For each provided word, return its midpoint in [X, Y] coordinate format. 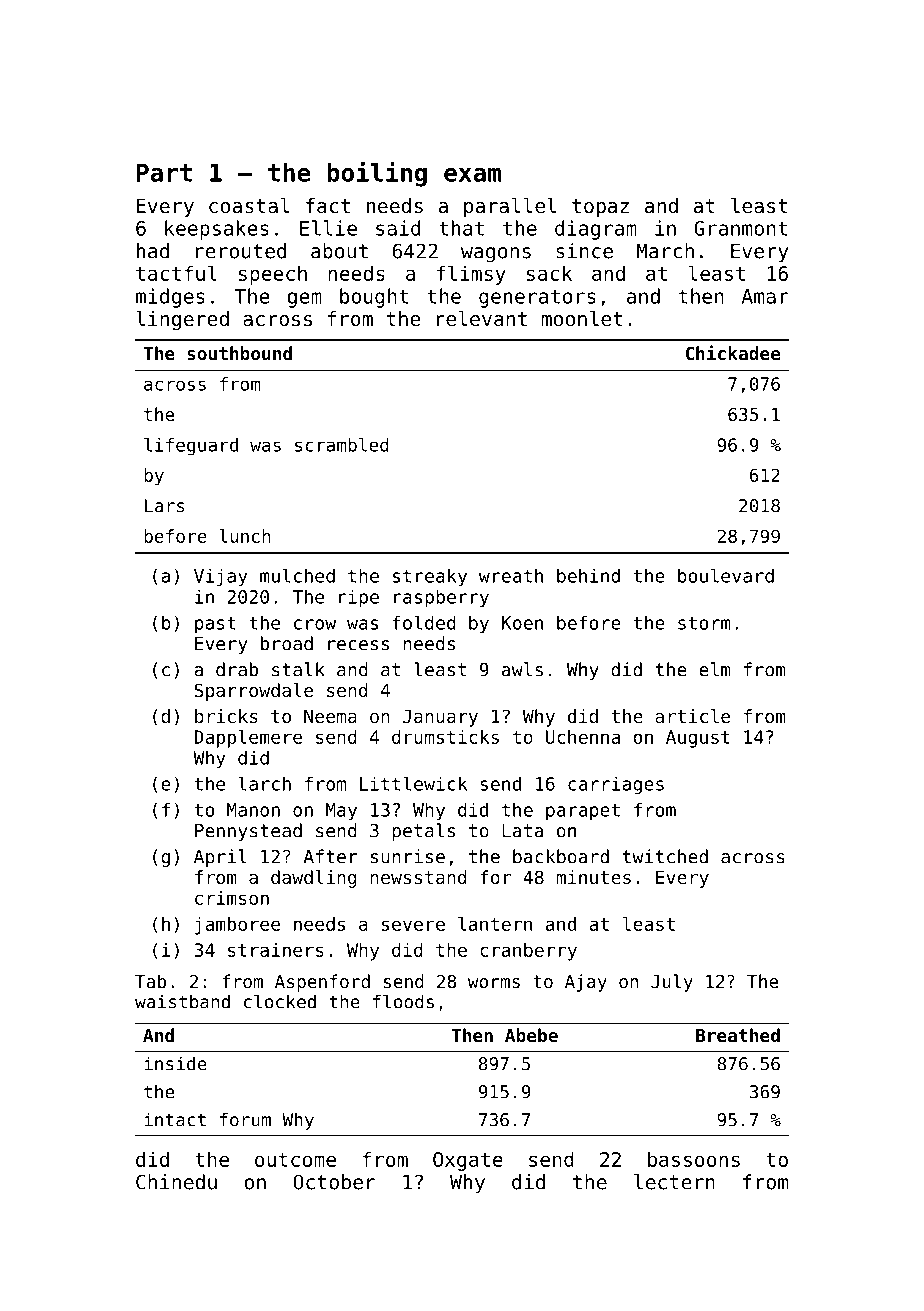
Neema [330, 716]
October [334, 1182]
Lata [522, 831]
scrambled [342, 445]
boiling [377, 174]
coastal [249, 206]
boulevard [726, 575]
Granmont [740, 228]
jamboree [237, 926]
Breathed [738, 1035]
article [692, 716]
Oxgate [468, 1161]
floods [403, 1001]
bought [374, 298]
